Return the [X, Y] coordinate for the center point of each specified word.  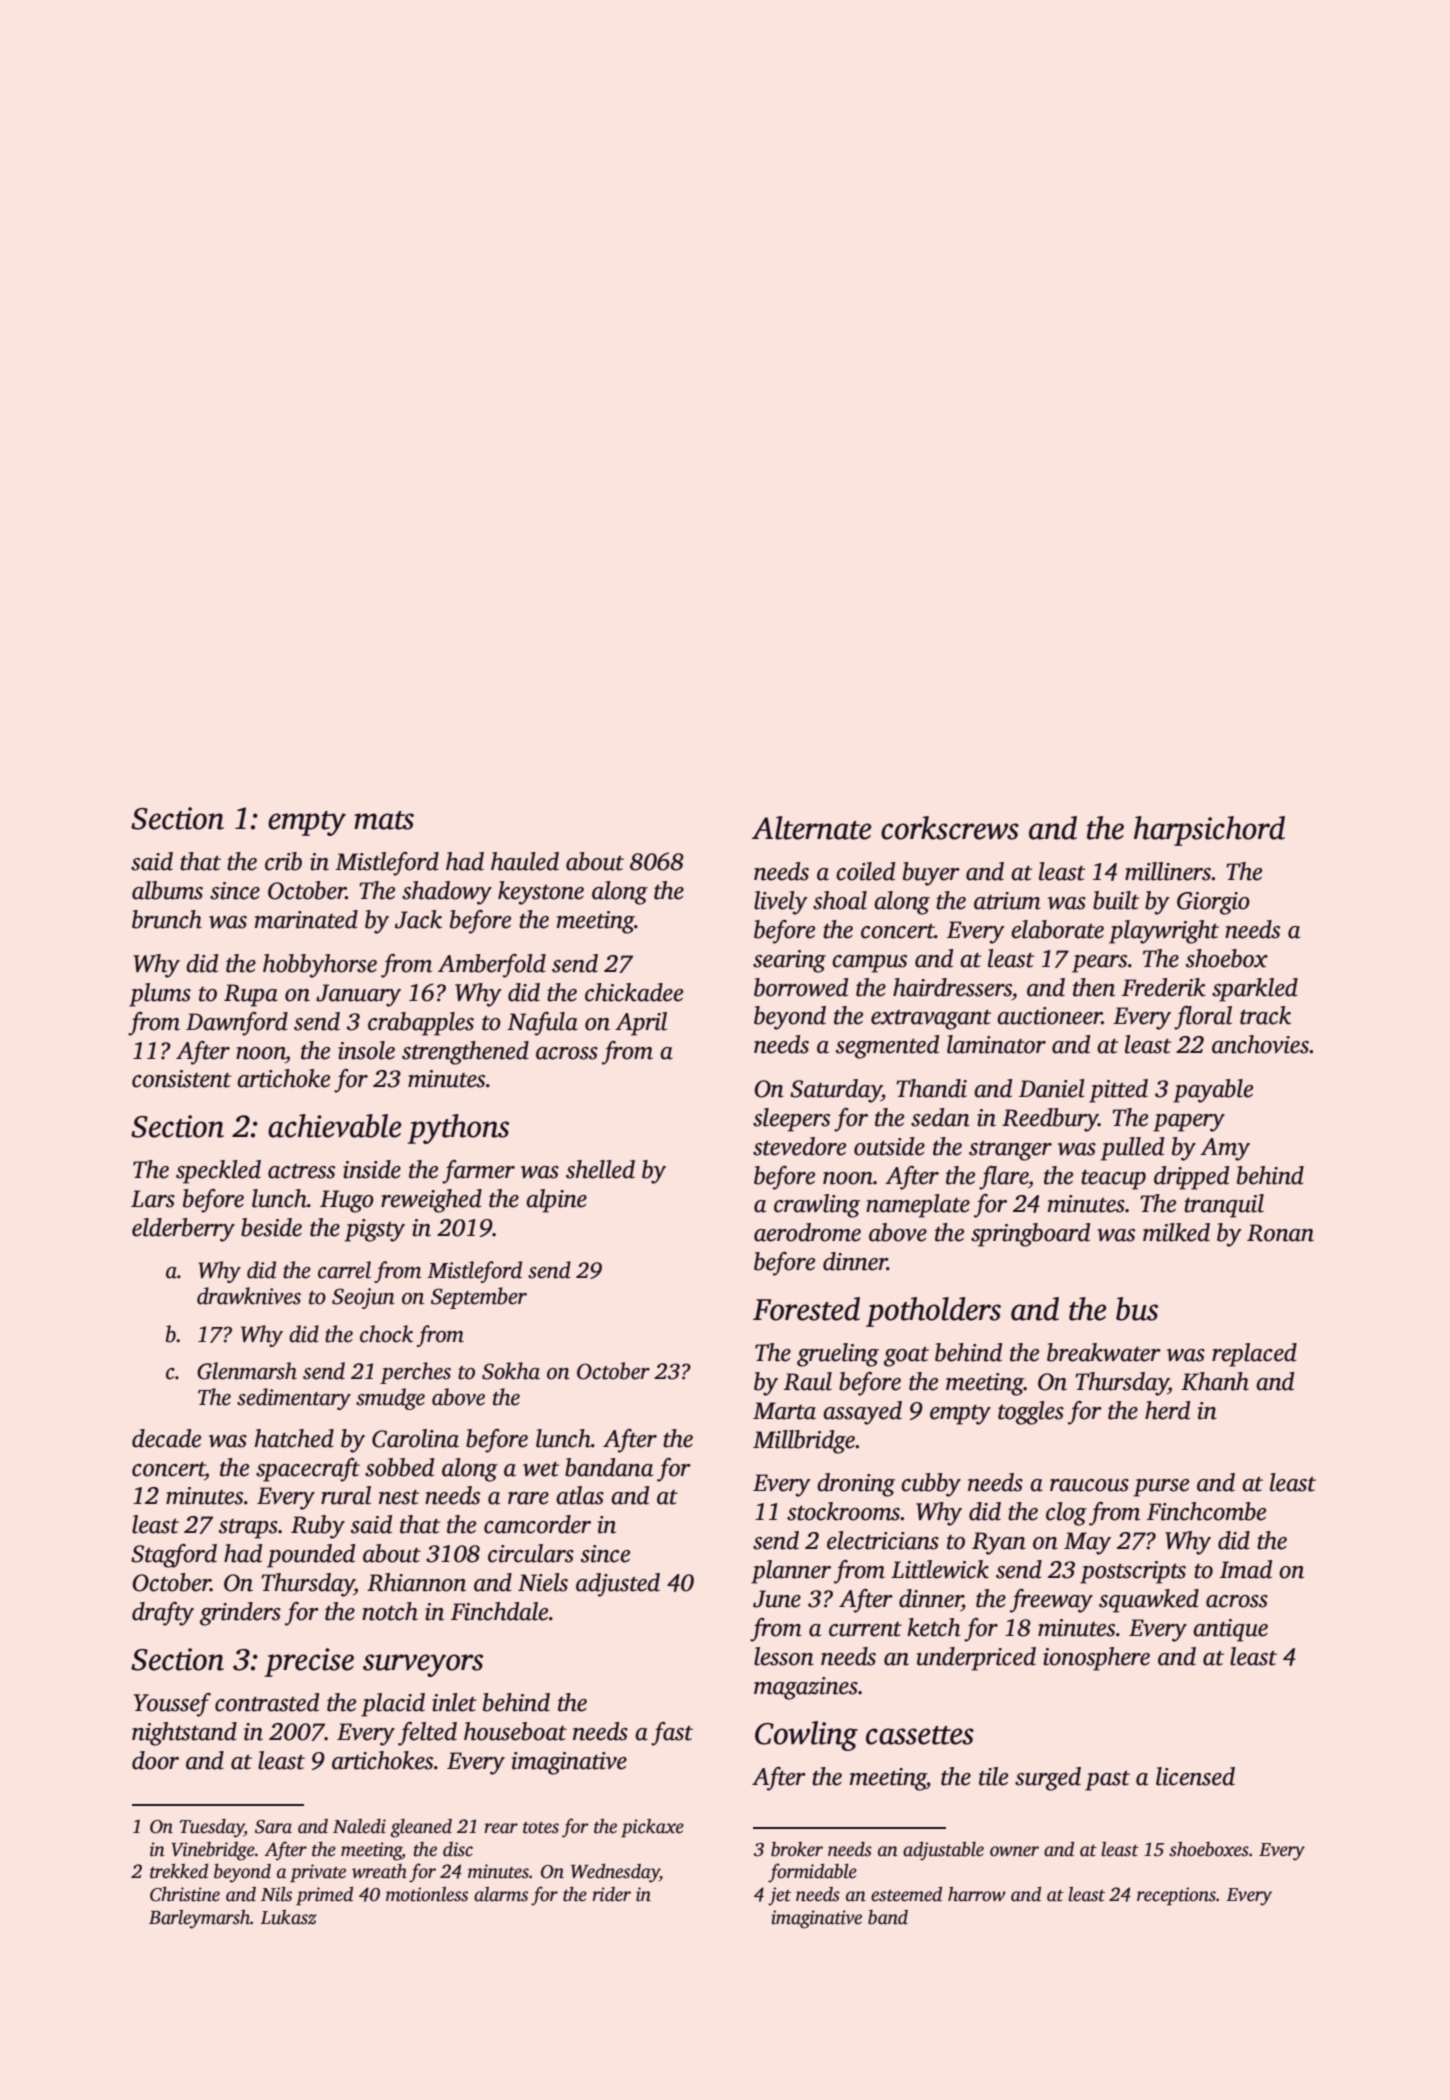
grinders [240, 1614]
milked [1176, 1232]
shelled [600, 1169]
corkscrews [950, 828]
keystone [541, 893]
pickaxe [652, 1828]
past [1107, 1781]
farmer [478, 1172]
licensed [1195, 1776]
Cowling [806, 1736]
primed [324, 1896]
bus [1137, 1309]
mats [384, 820]
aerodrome [807, 1232]
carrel [344, 1270]
